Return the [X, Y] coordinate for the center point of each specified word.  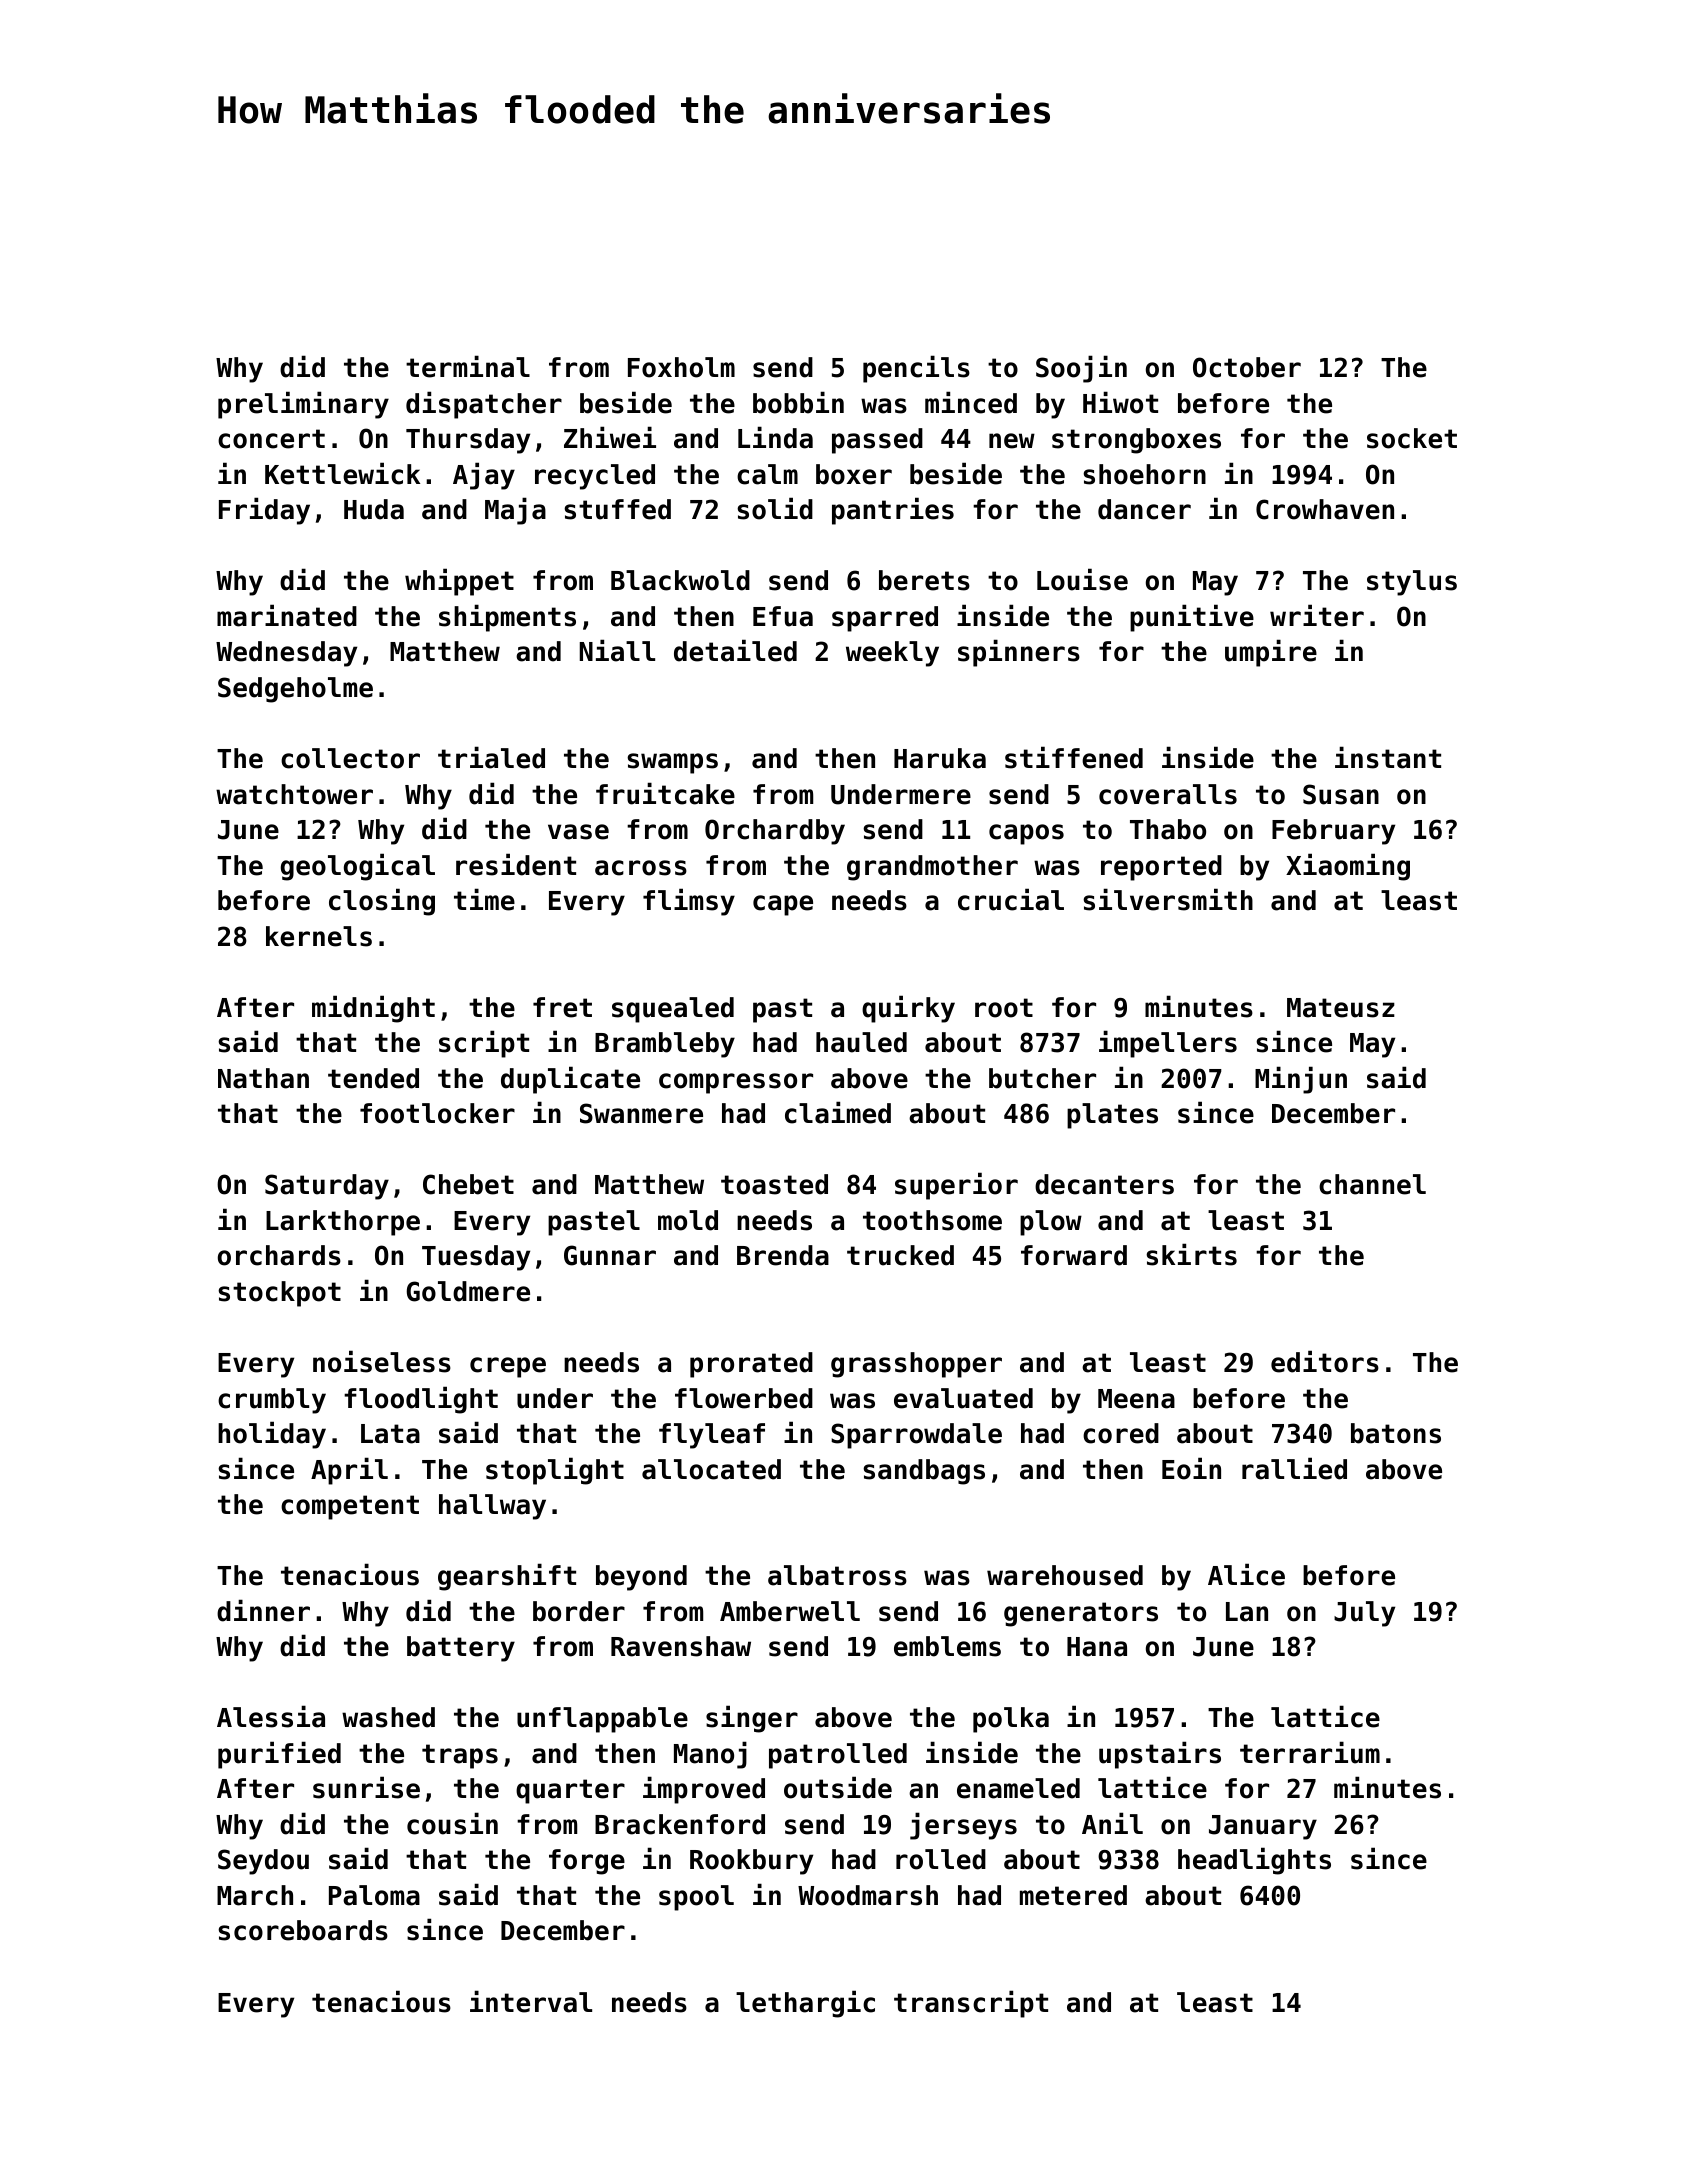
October [1247, 367]
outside [838, 1787]
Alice [1246, 1574]
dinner [263, 1610]
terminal [468, 366]
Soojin [1081, 369]
